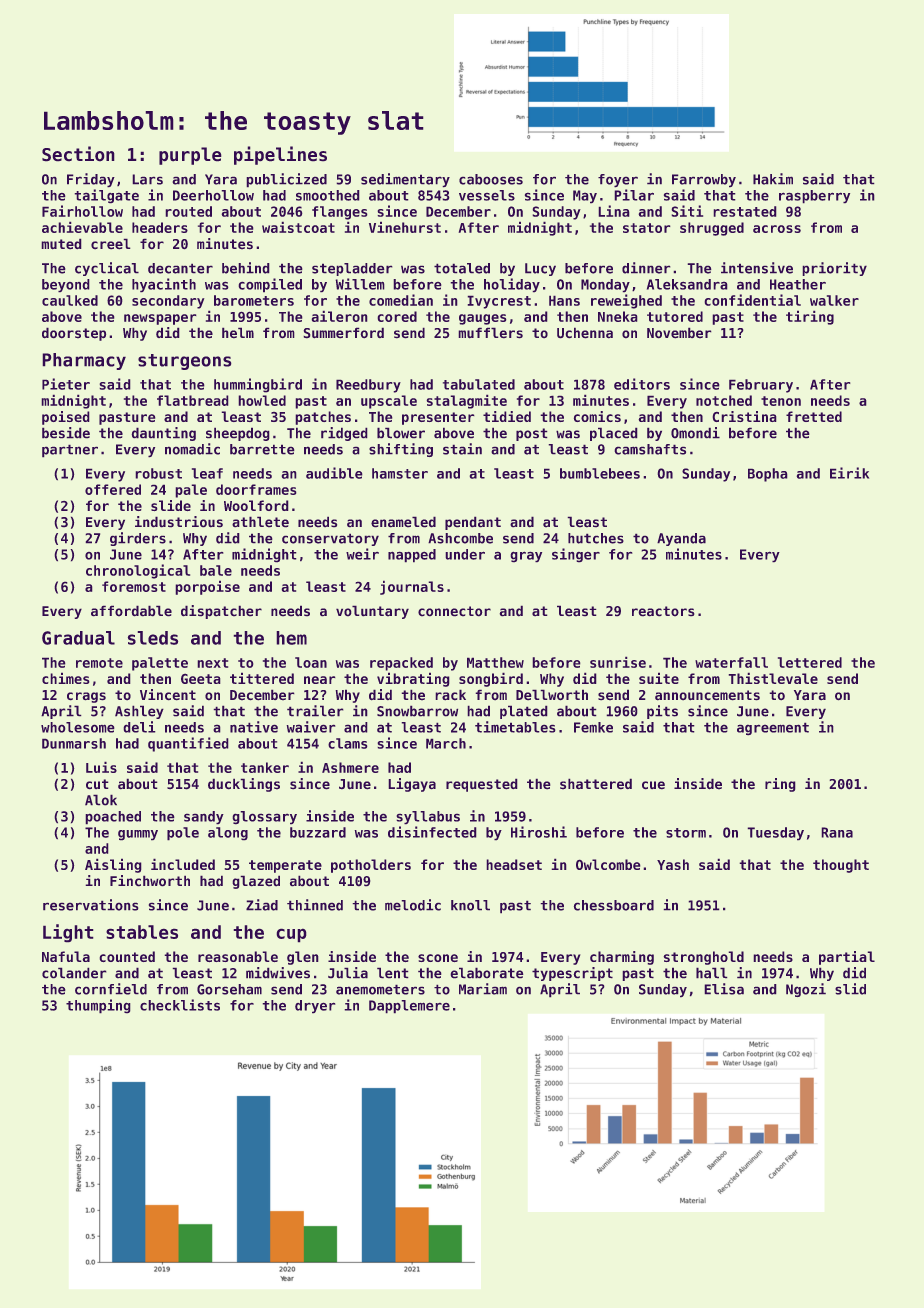  What do you see at coordinates (246, 268) in the screenshot?
I see `behind` at bounding box center [246, 268].
